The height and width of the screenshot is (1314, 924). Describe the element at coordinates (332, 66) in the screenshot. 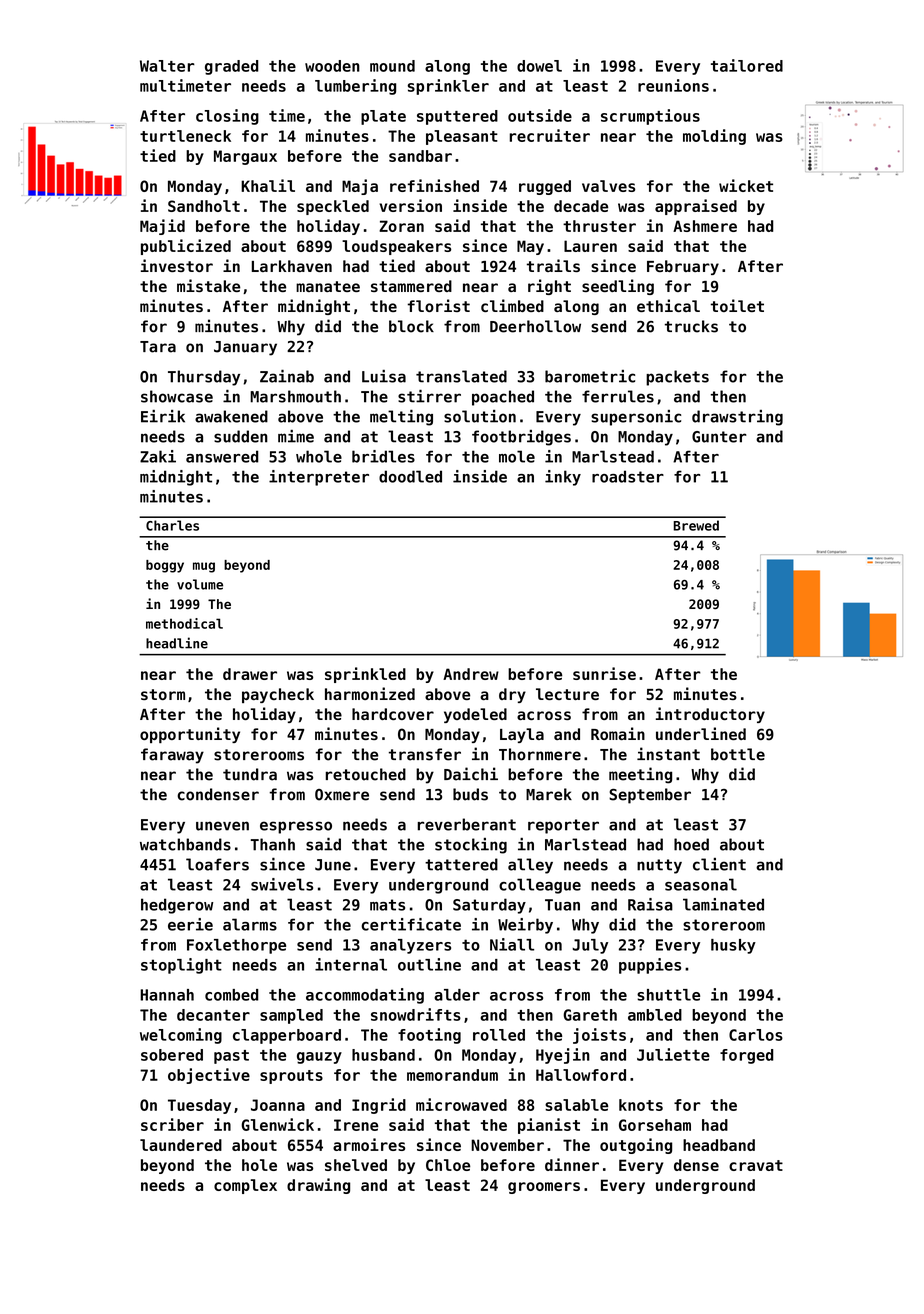

I see `wooden` at that location.
